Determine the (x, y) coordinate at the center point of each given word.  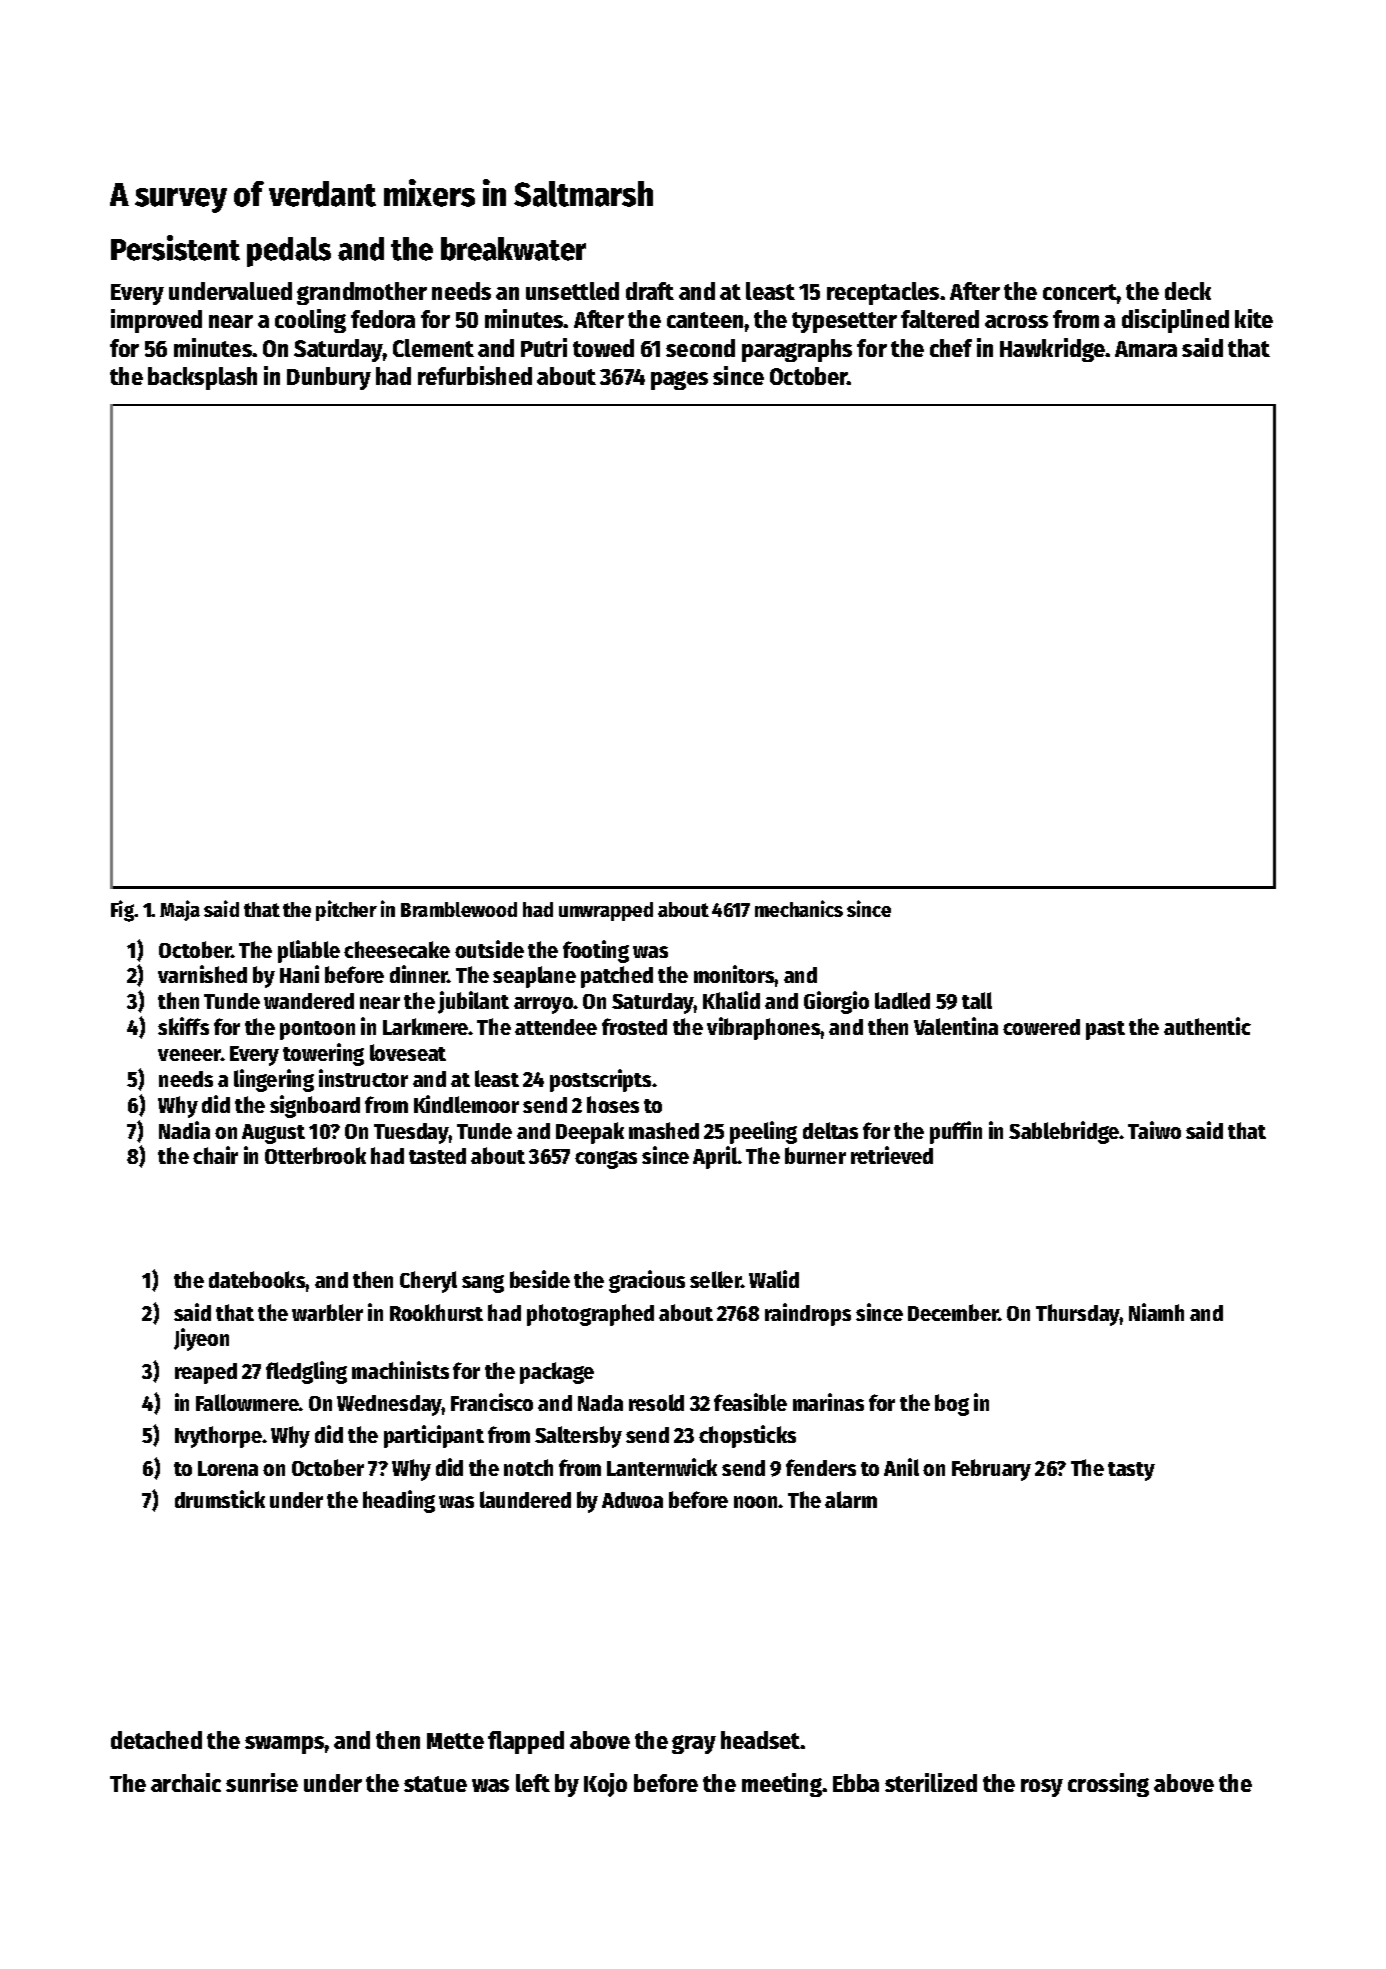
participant (434, 1436)
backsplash (202, 378)
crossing (1108, 1785)
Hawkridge (1052, 350)
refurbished (475, 375)
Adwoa (632, 1500)
